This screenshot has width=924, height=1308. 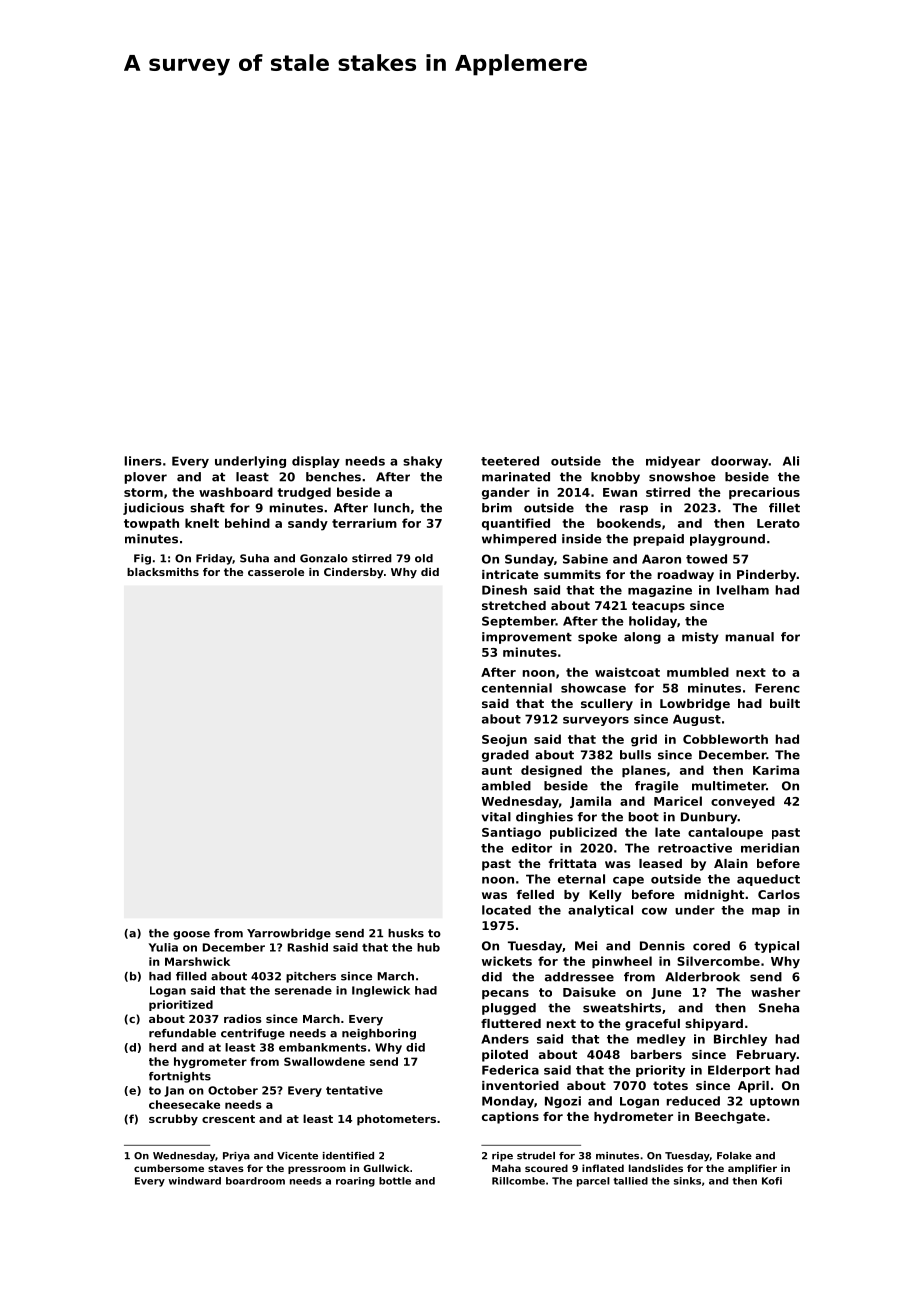 I want to click on pressroom, so click(x=317, y=1170).
